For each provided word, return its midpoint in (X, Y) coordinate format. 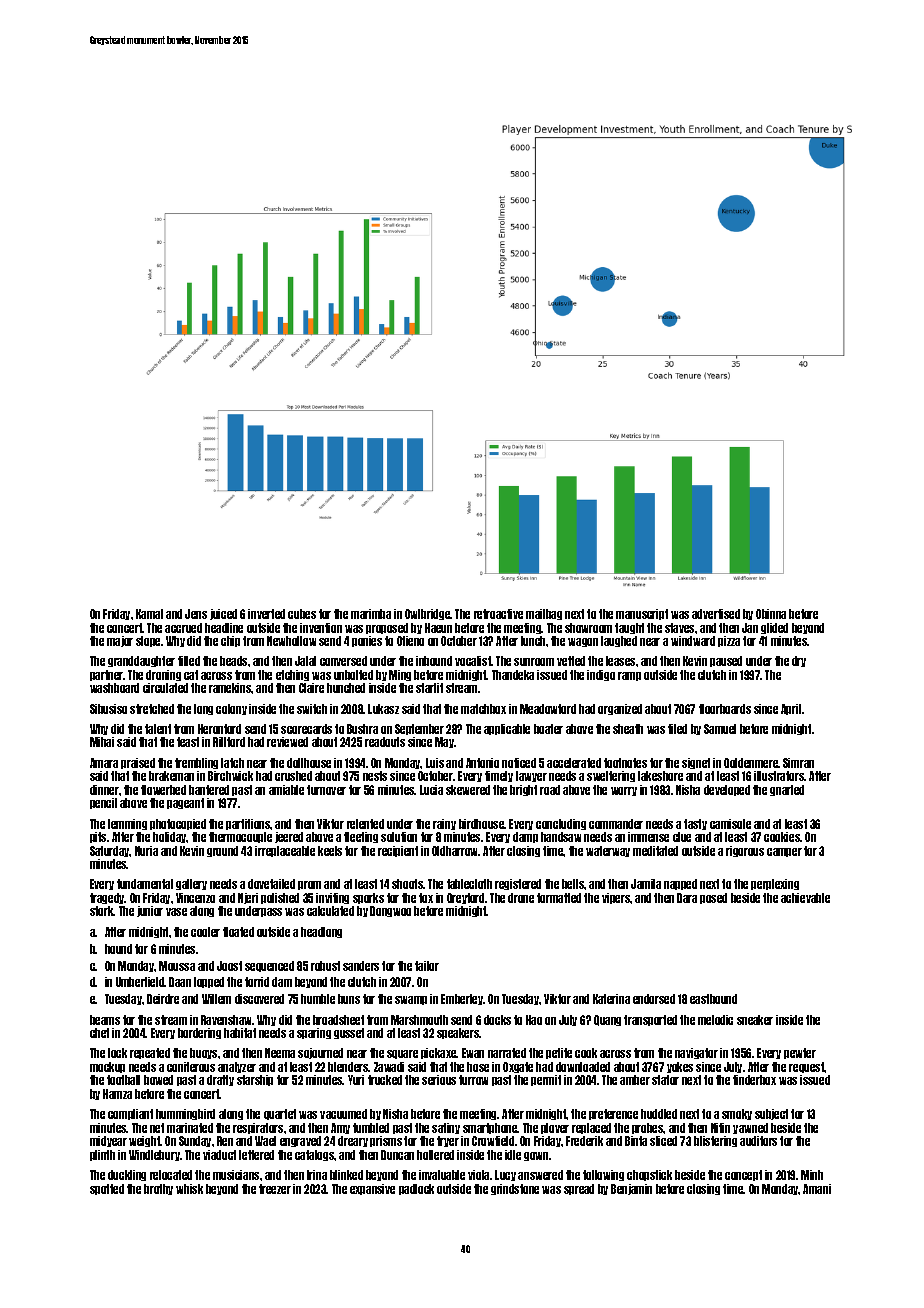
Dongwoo (390, 911)
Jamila (646, 884)
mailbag (544, 614)
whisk (189, 1189)
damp (525, 837)
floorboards (725, 709)
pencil (103, 803)
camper (784, 852)
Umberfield (140, 982)
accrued (183, 628)
